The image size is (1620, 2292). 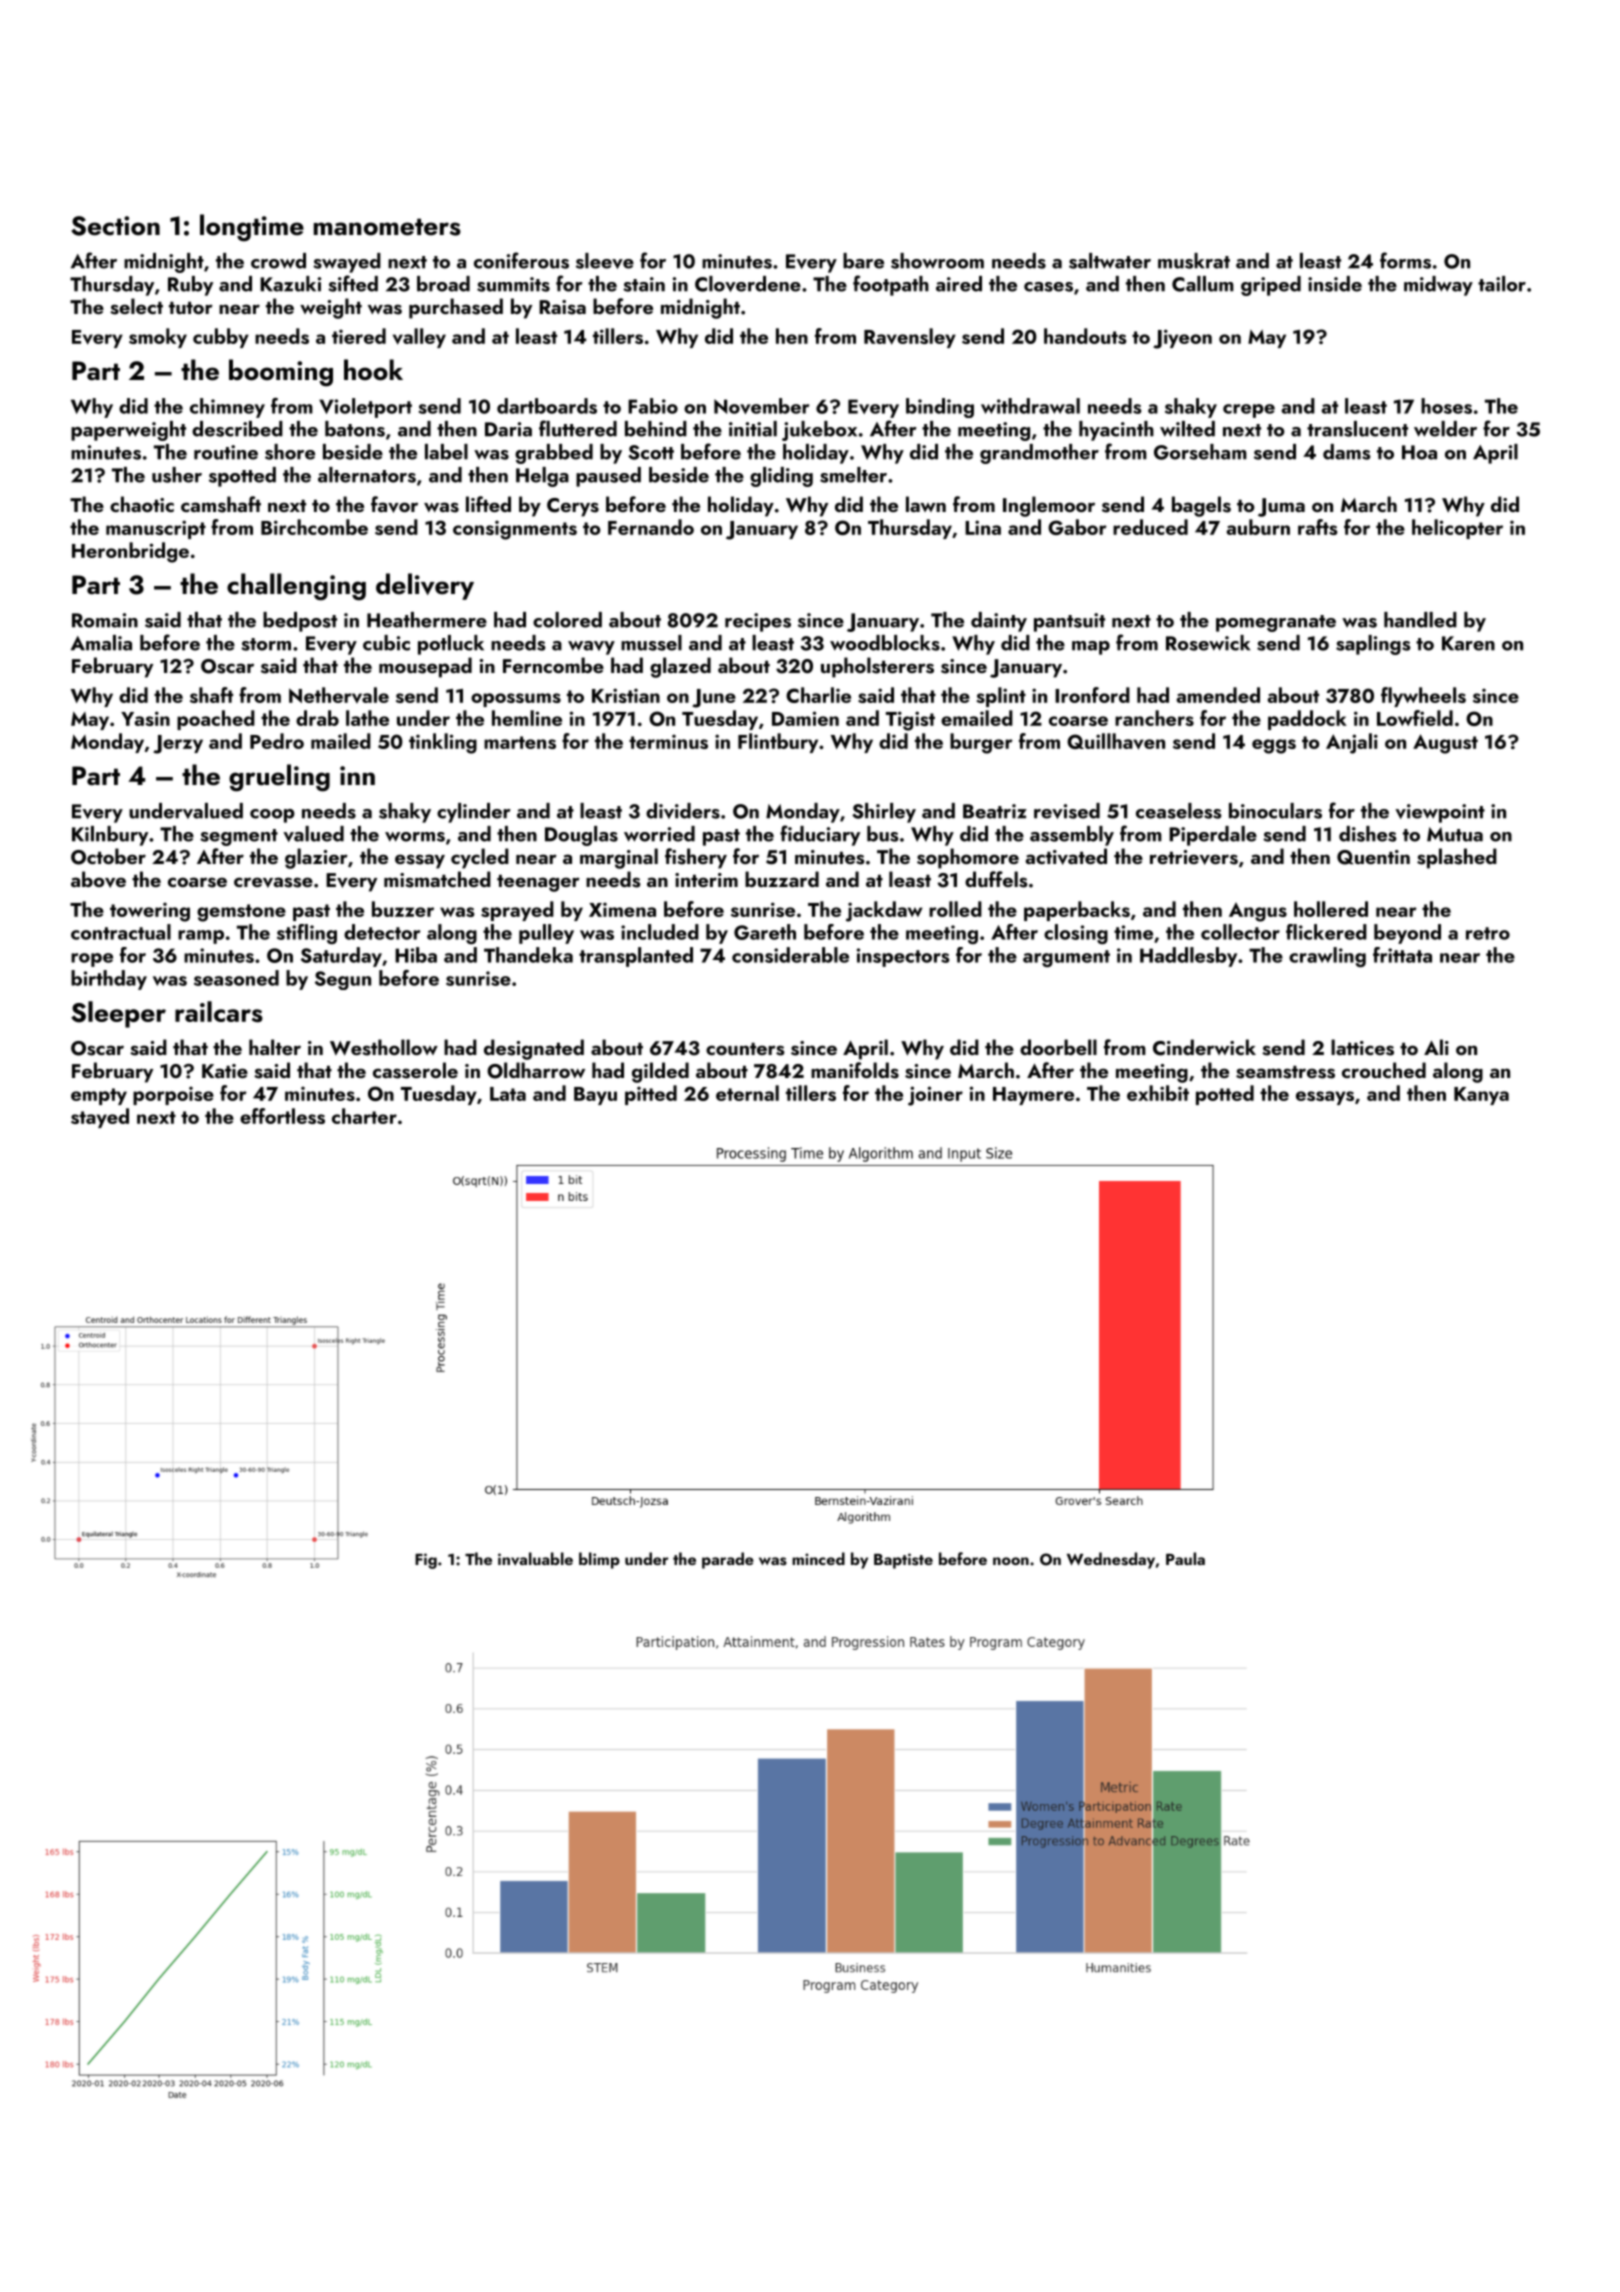 What do you see at coordinates (1362, 1047) in the screenshot?
I see `lattices` at bounding box center [1362, 1047].
